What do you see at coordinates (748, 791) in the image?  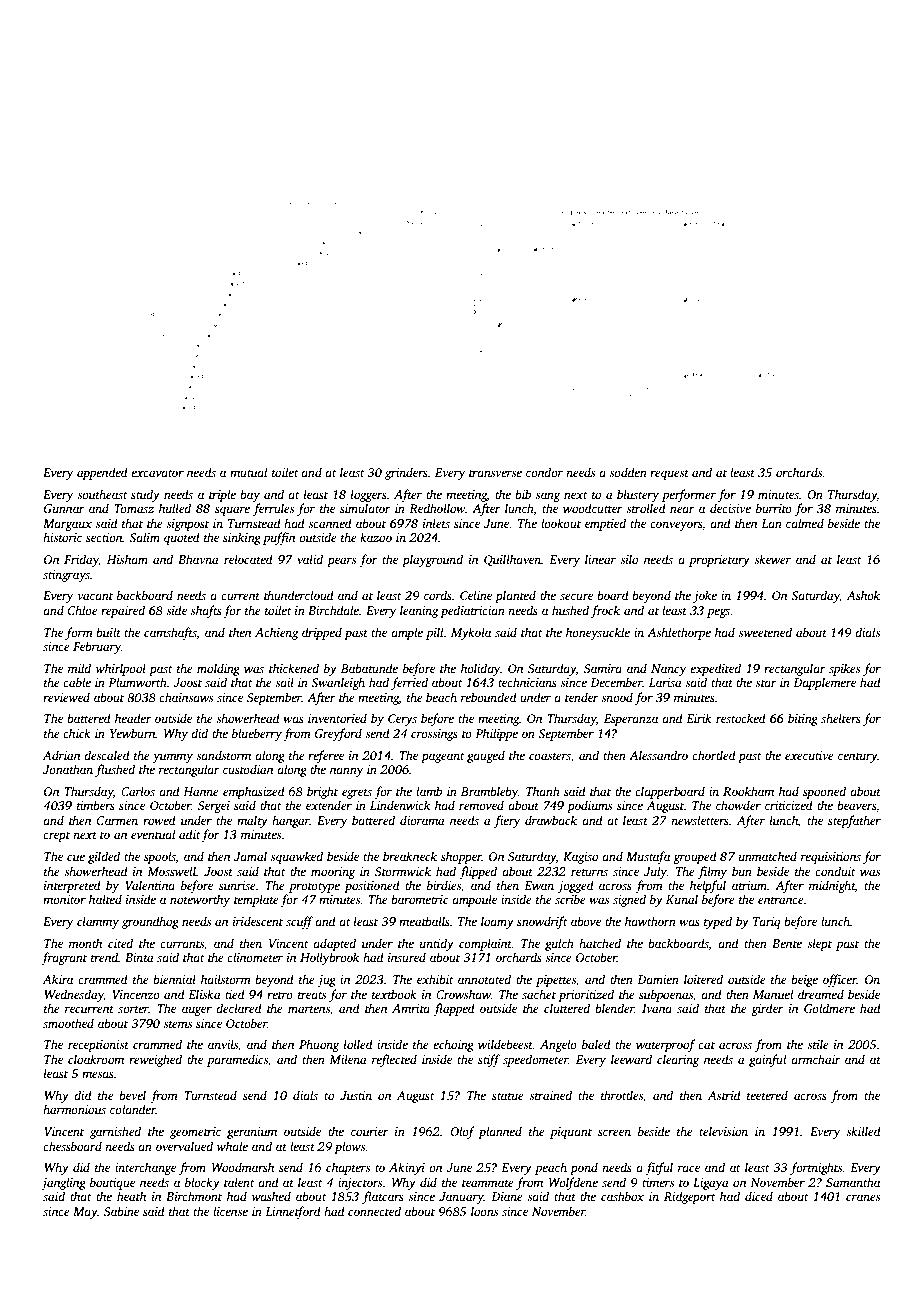 I see `Rookham` at bounding box center [748, 791].
